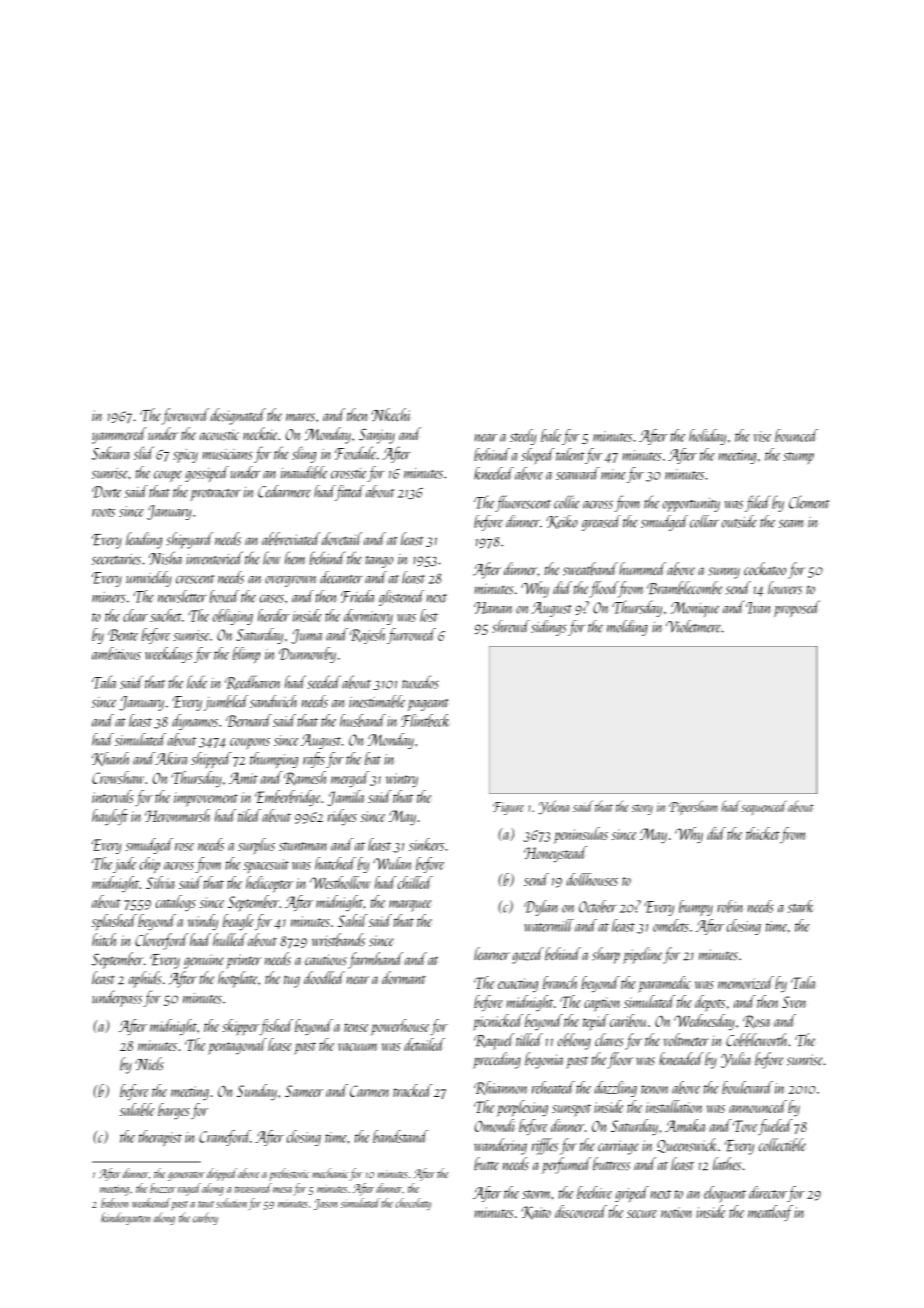 This screenshot has width=924, height=1308. What do you see at coordinates (770, 1213) in the screenshot?
I see `meatloaf` at bounding box center [770, 1213].
